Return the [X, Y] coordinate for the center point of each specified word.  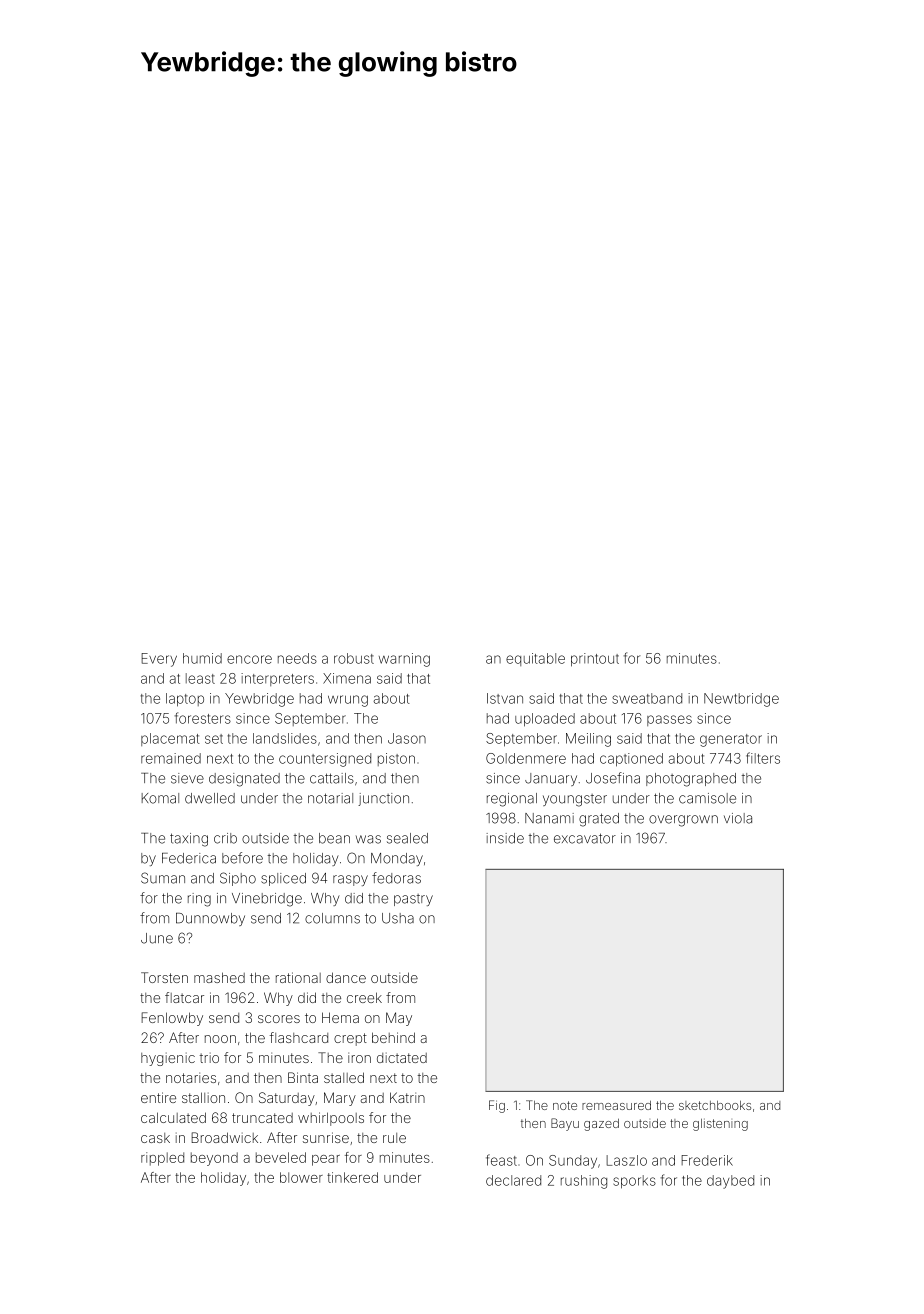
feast [501, 1160]
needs [297, 658]
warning [404, 660]
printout [595, 660]
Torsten [164, 977]
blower [301, 1177]
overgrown [683, 821]
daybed [730, 1182]
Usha [398, 918]
